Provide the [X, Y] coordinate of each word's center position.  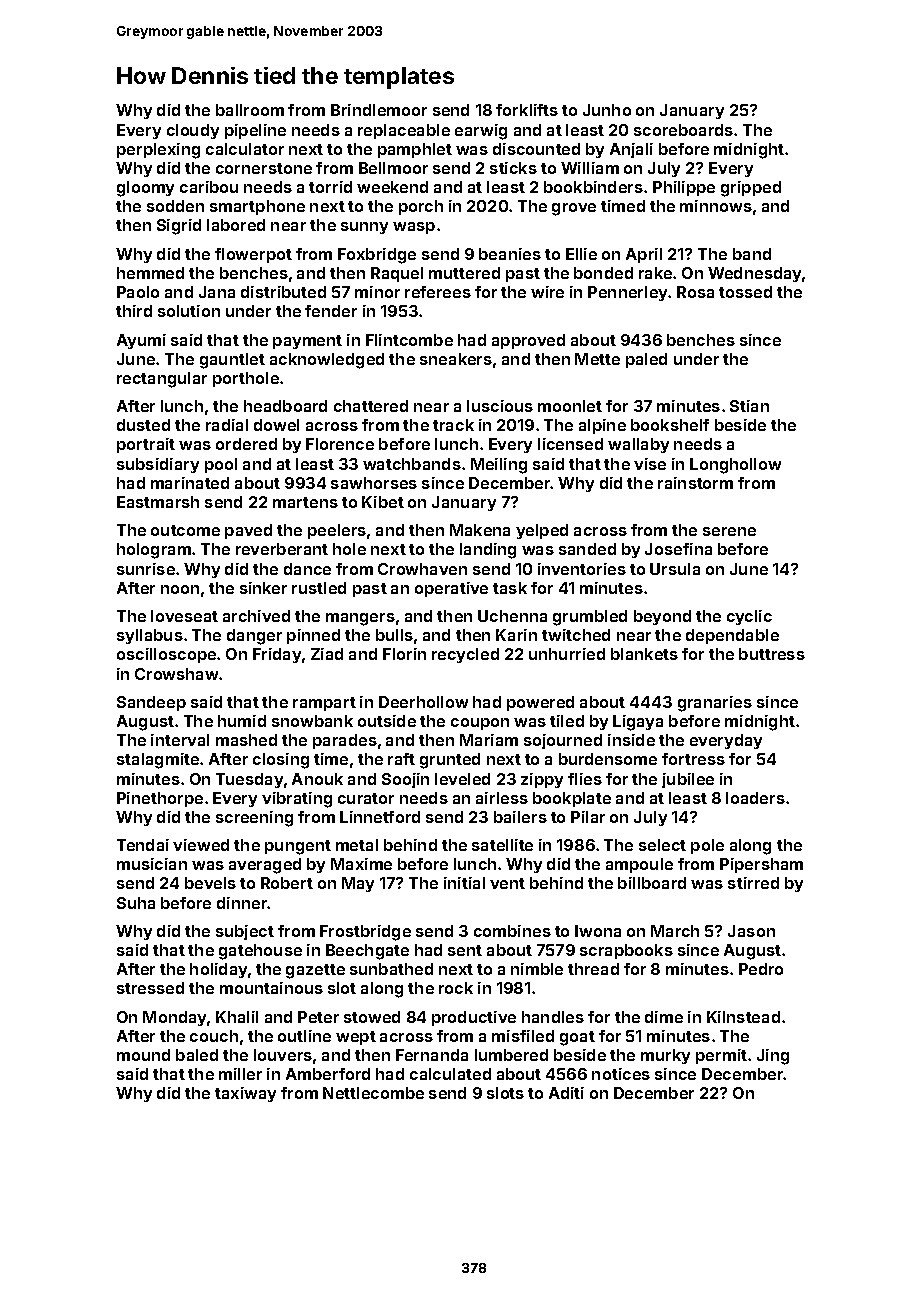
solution [189, 311]
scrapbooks [626, 951]
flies [585, 779]
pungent [298, 847]
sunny [364, 228]
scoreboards [683, 130]
